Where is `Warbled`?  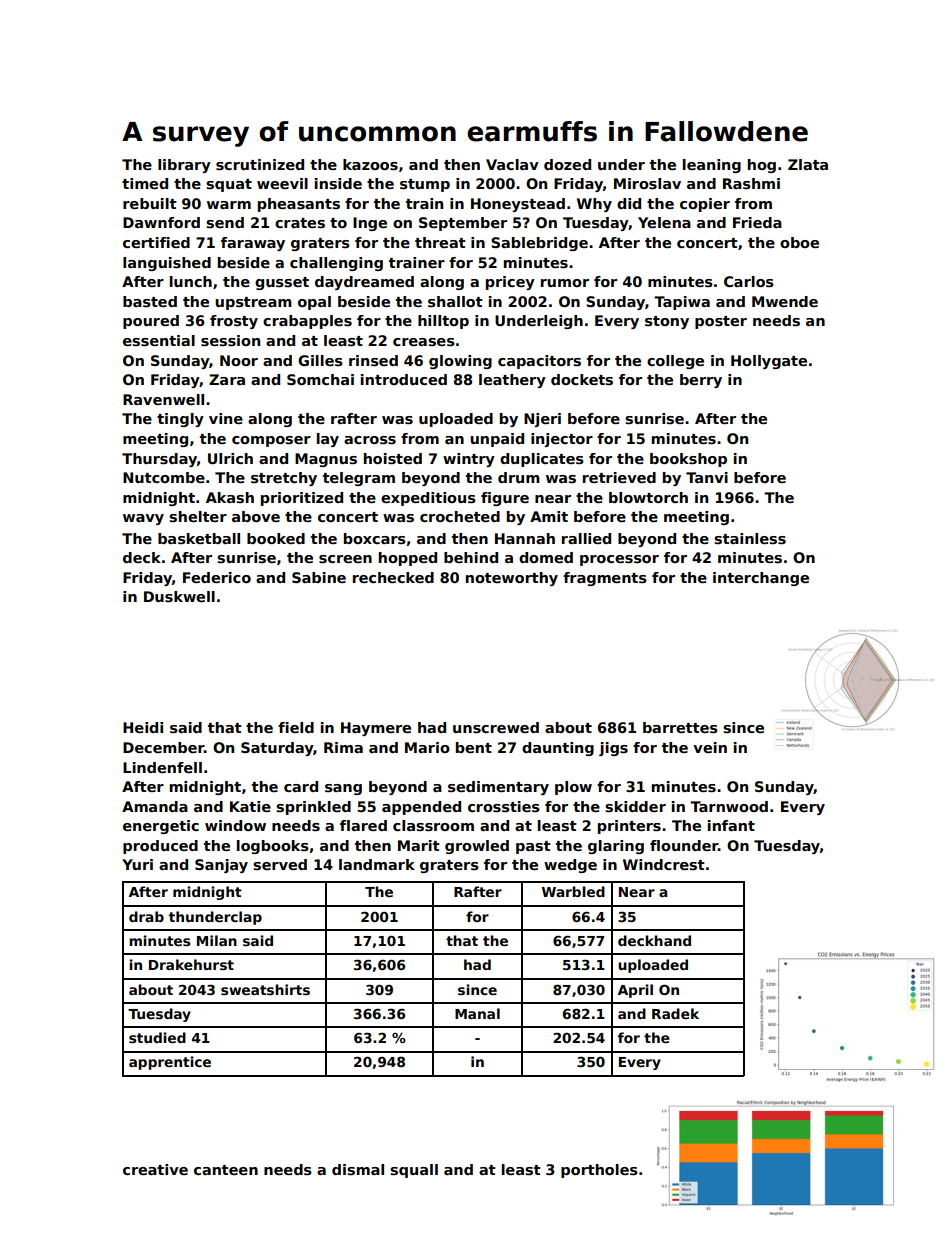
Warbled is located at coordinates (573, 891).
